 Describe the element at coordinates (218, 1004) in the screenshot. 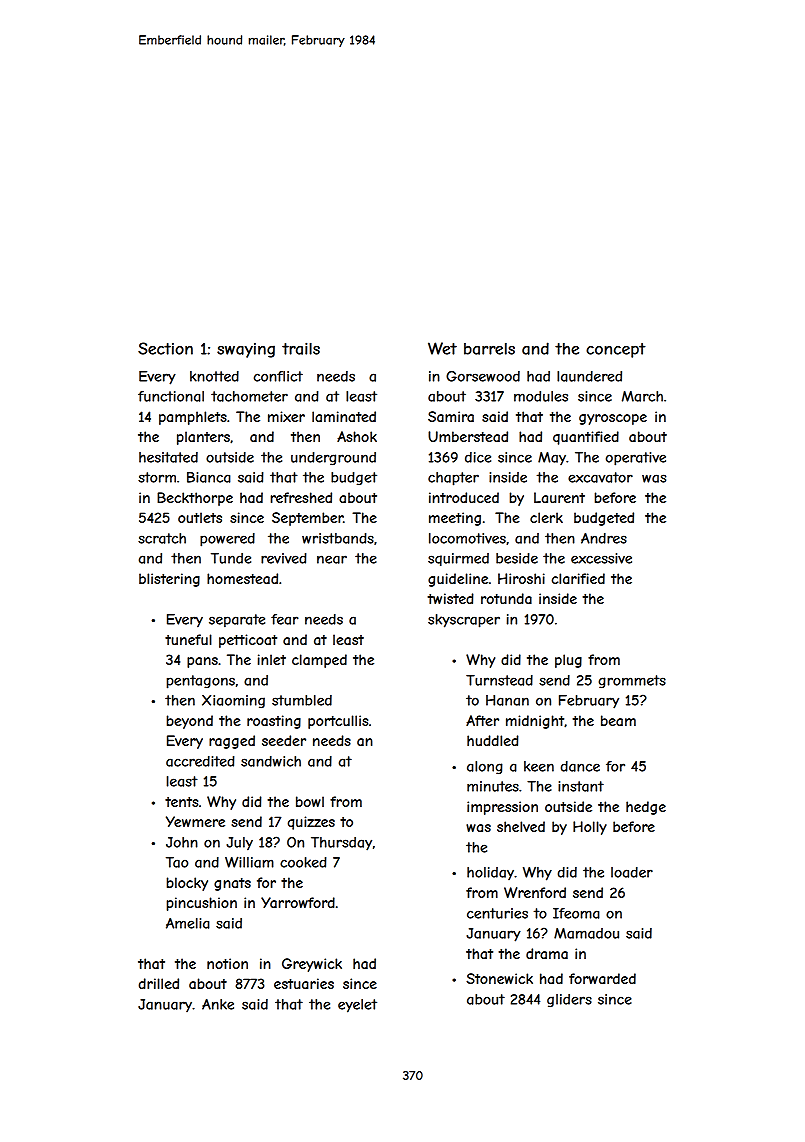

I see `Anke` at that location.
